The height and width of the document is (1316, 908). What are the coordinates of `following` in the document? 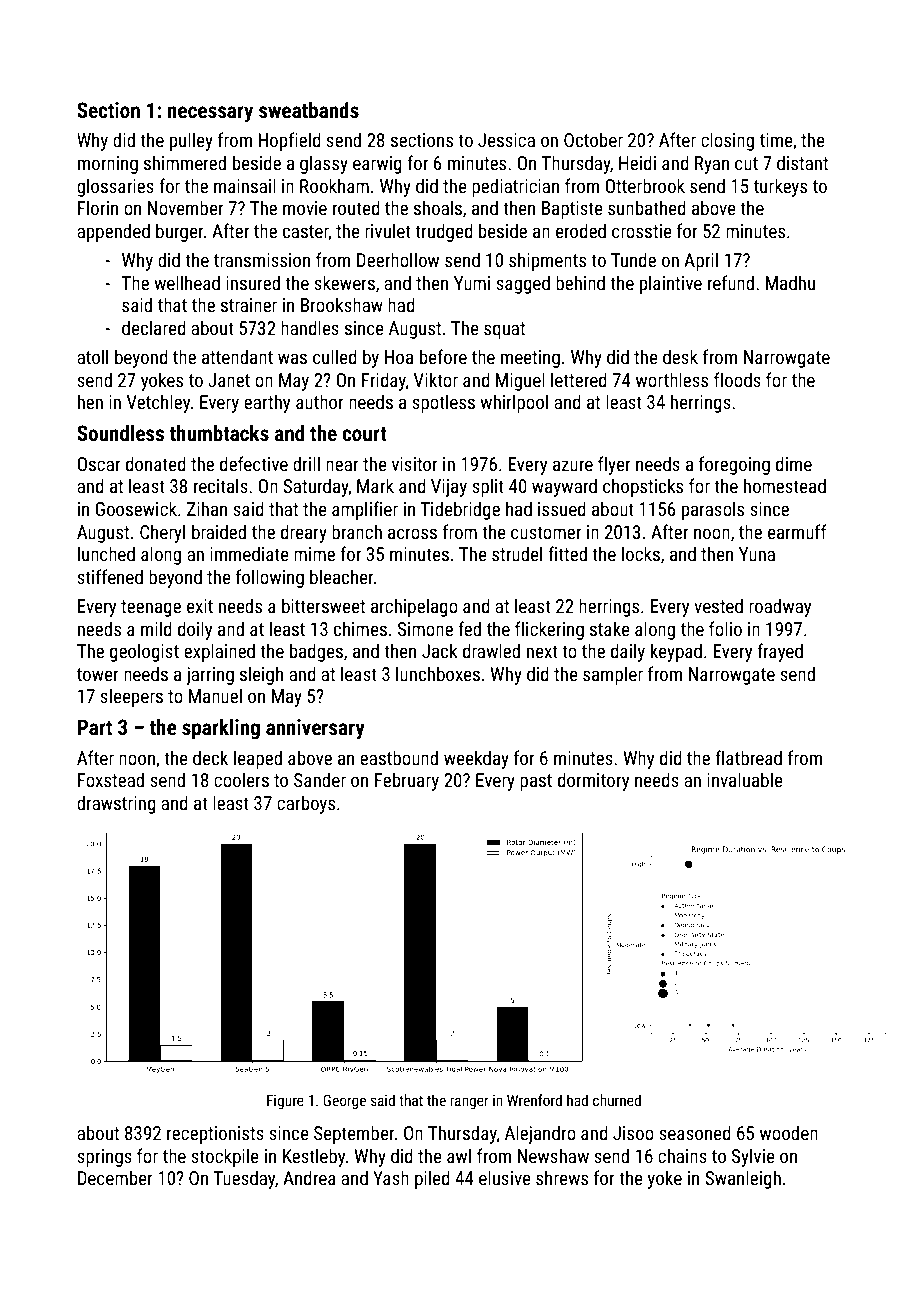 It's located at (270, 578).
